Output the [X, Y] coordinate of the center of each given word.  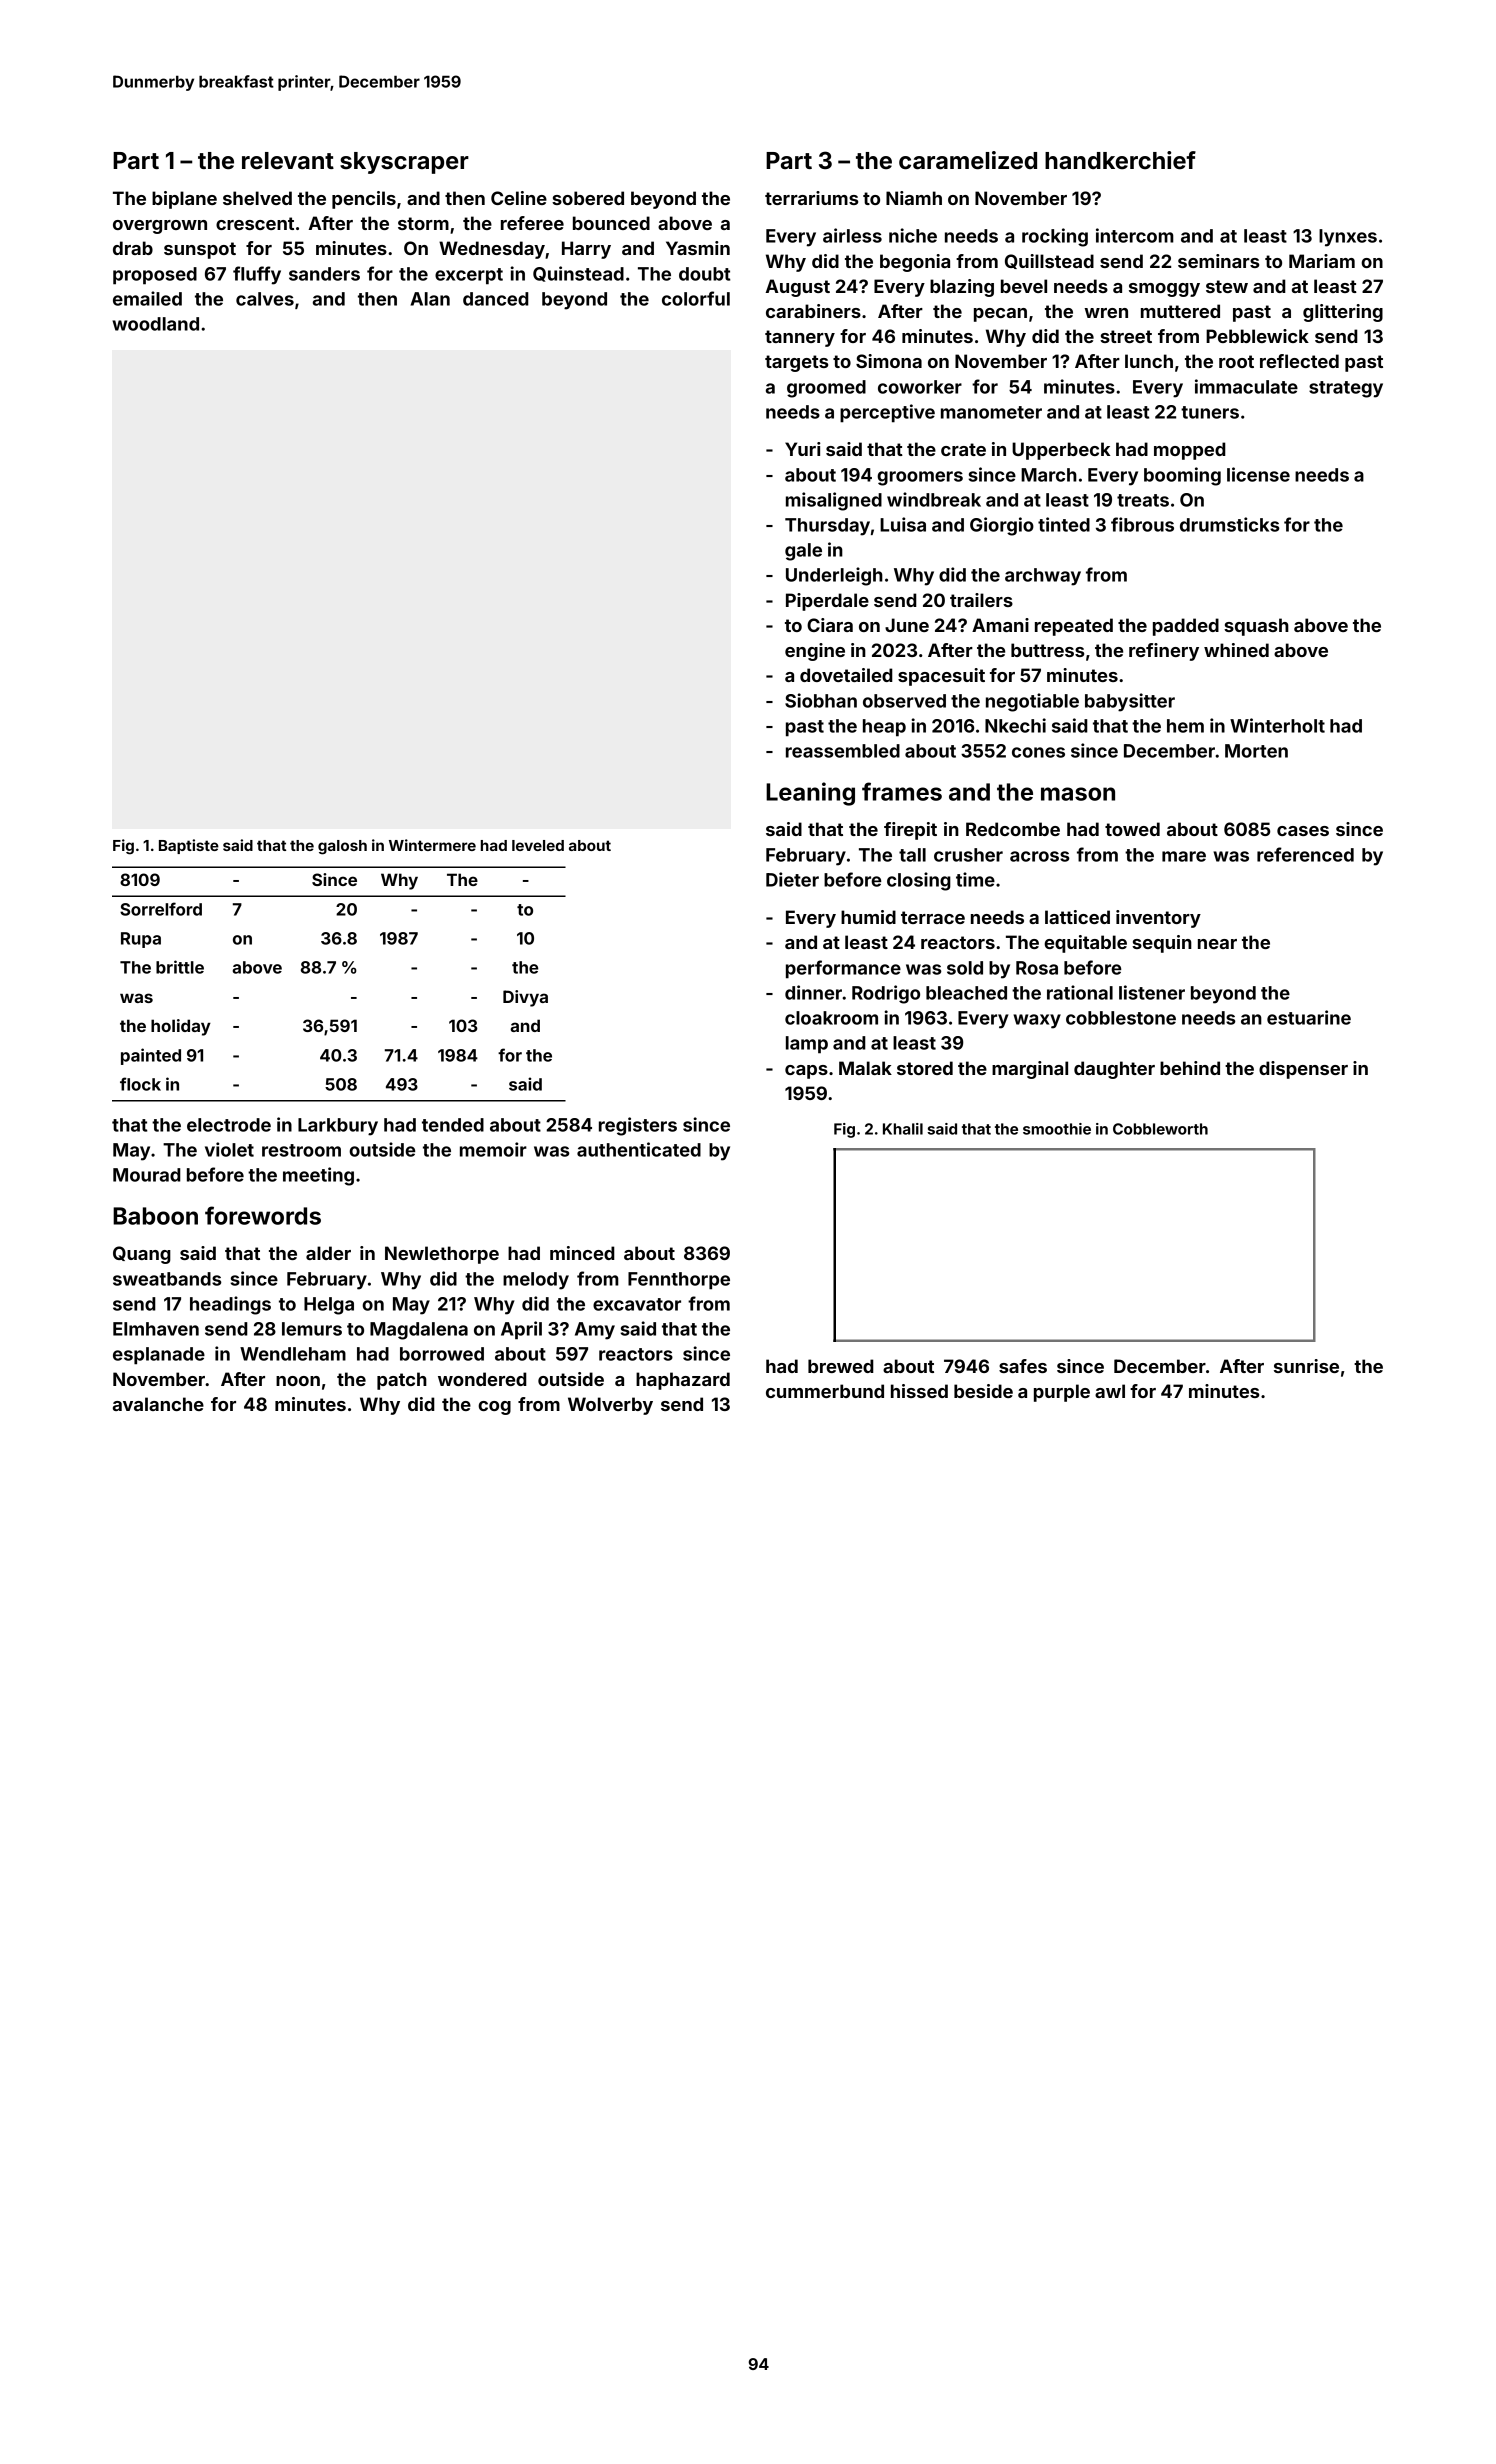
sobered [588, 198]
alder [328, 1253]
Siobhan [821, 700]
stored [925, 1068]
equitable [1085, 944]
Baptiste [189, 846]
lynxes [1348, 238]
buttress [1047, 650]
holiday [181, 1027]
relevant [288, 161]
